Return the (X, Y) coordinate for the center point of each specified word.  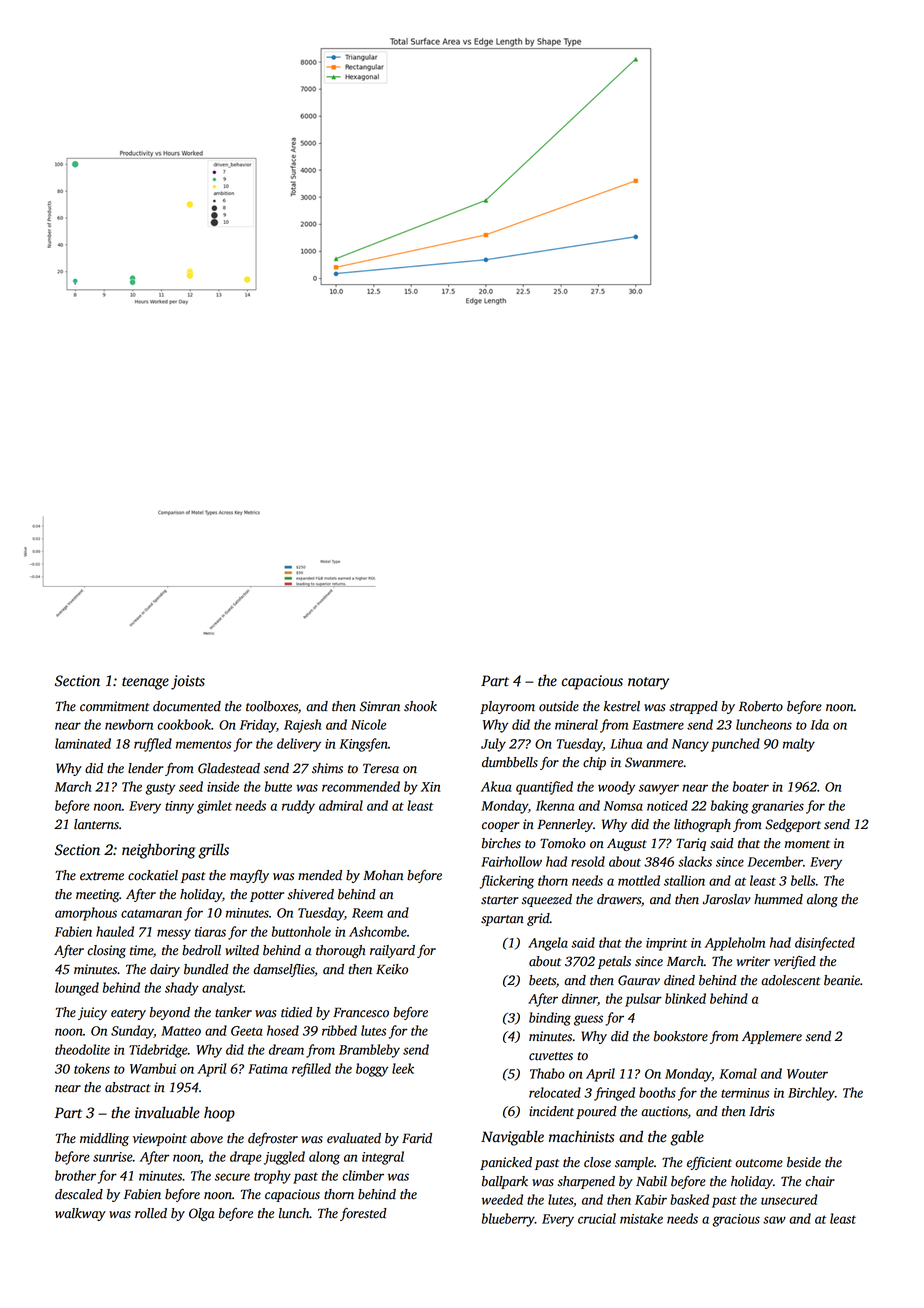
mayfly (249, 876)
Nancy (690, 745)
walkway (80, 1214)
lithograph (702, 825)
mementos (203, 744)
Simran (380, 706)
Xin (430, 787)
